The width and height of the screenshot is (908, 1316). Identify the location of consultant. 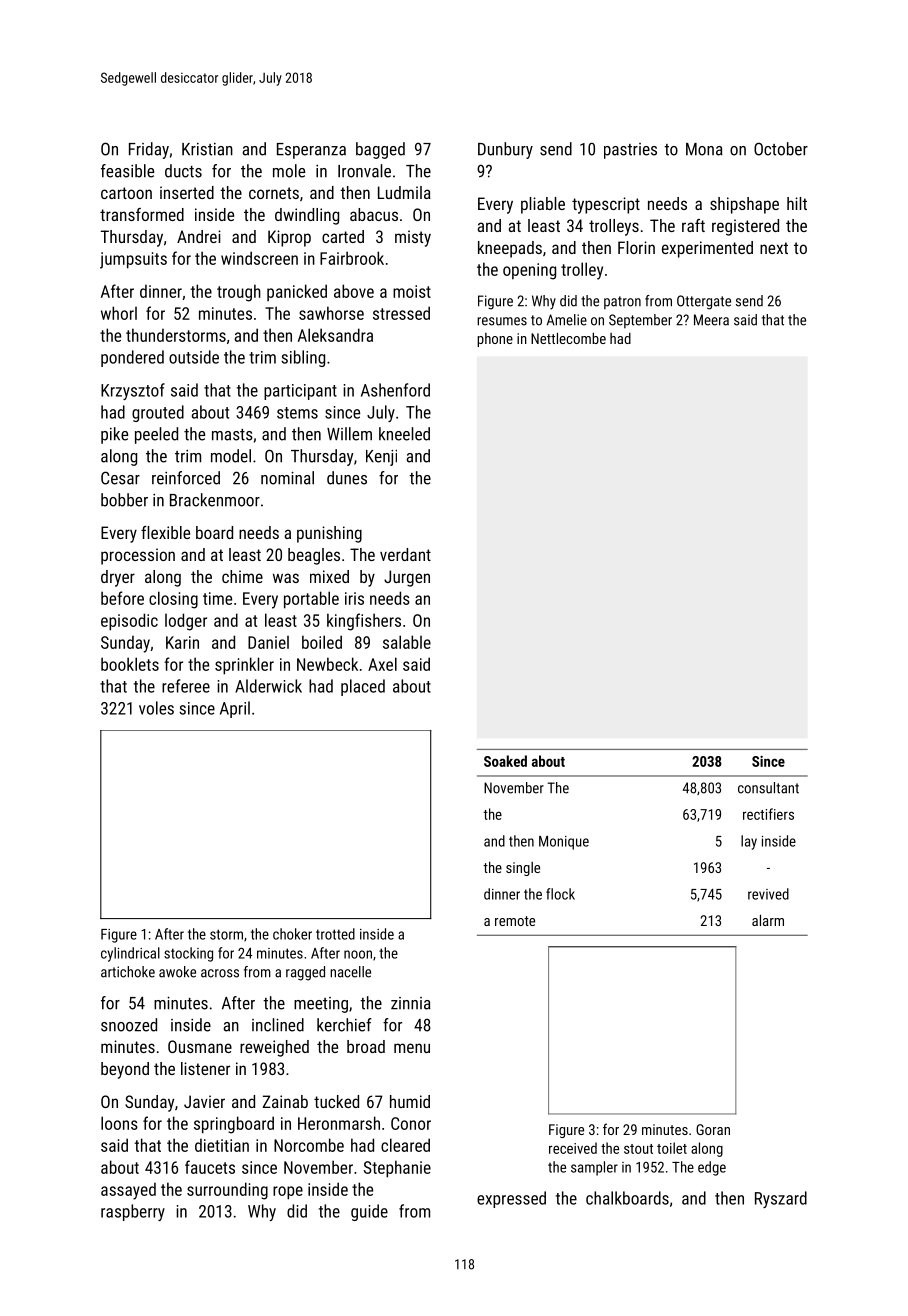
(768, 788).
